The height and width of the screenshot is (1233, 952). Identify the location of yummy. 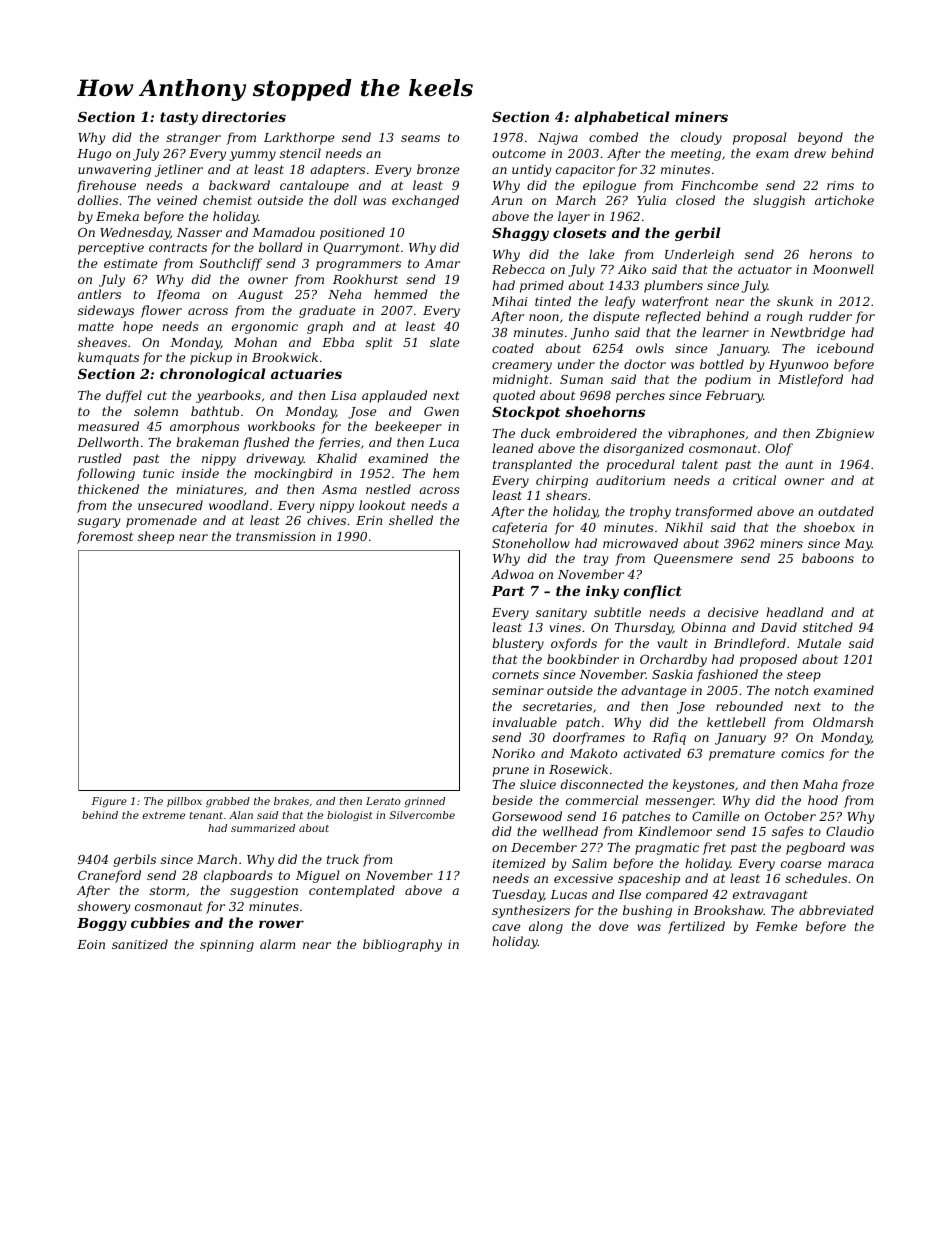
(252, 156).
